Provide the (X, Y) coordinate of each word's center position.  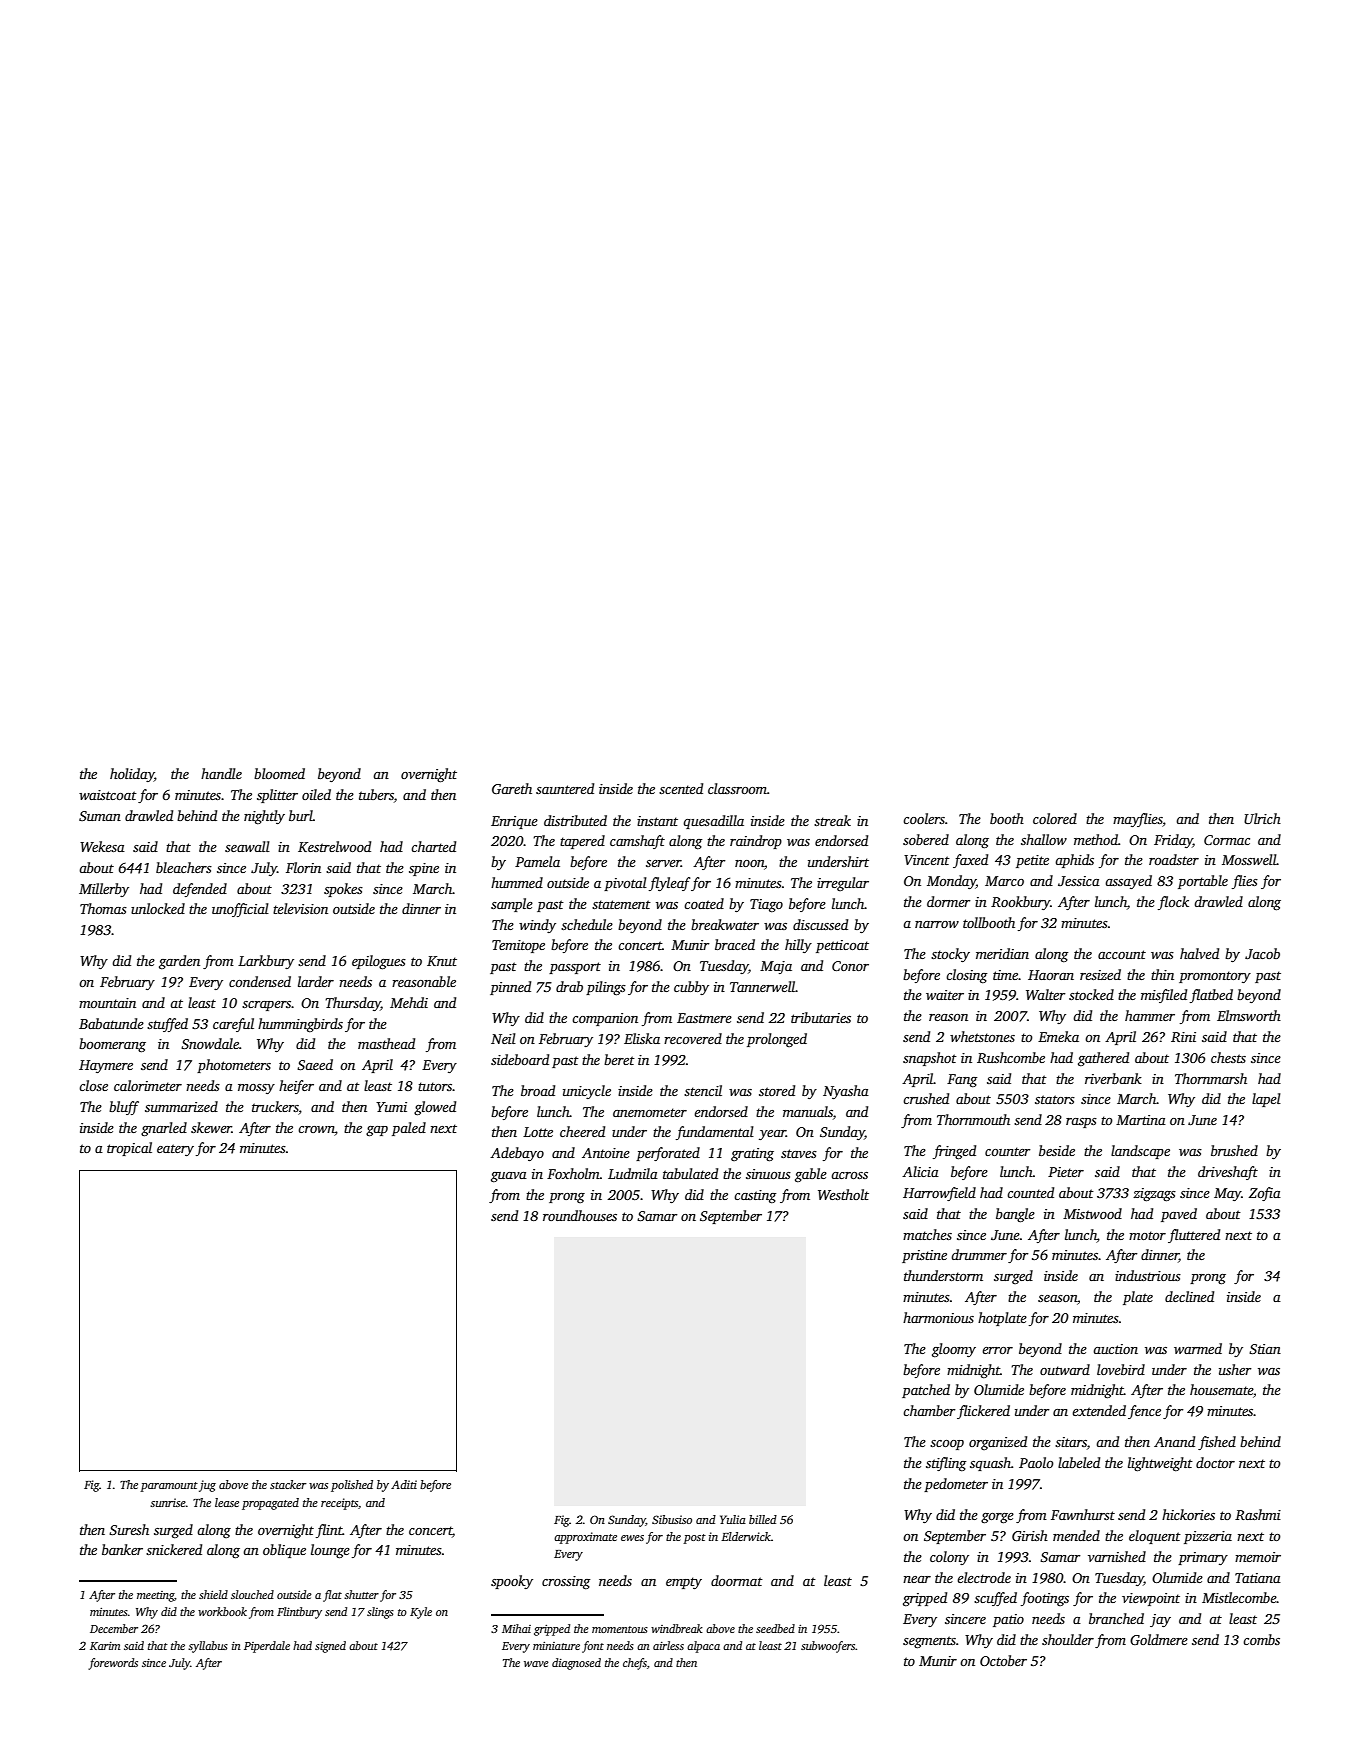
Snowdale (210, 1043)
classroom (737, 788)
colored (1055, 818)
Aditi (404, 1484)
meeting (155, 1596)
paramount (169, 1487)
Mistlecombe (1239, 1597)
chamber (929, 1410)
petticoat (842, 946)
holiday (132, 775)
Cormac (1227, 840)
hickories (1188, 1514)
